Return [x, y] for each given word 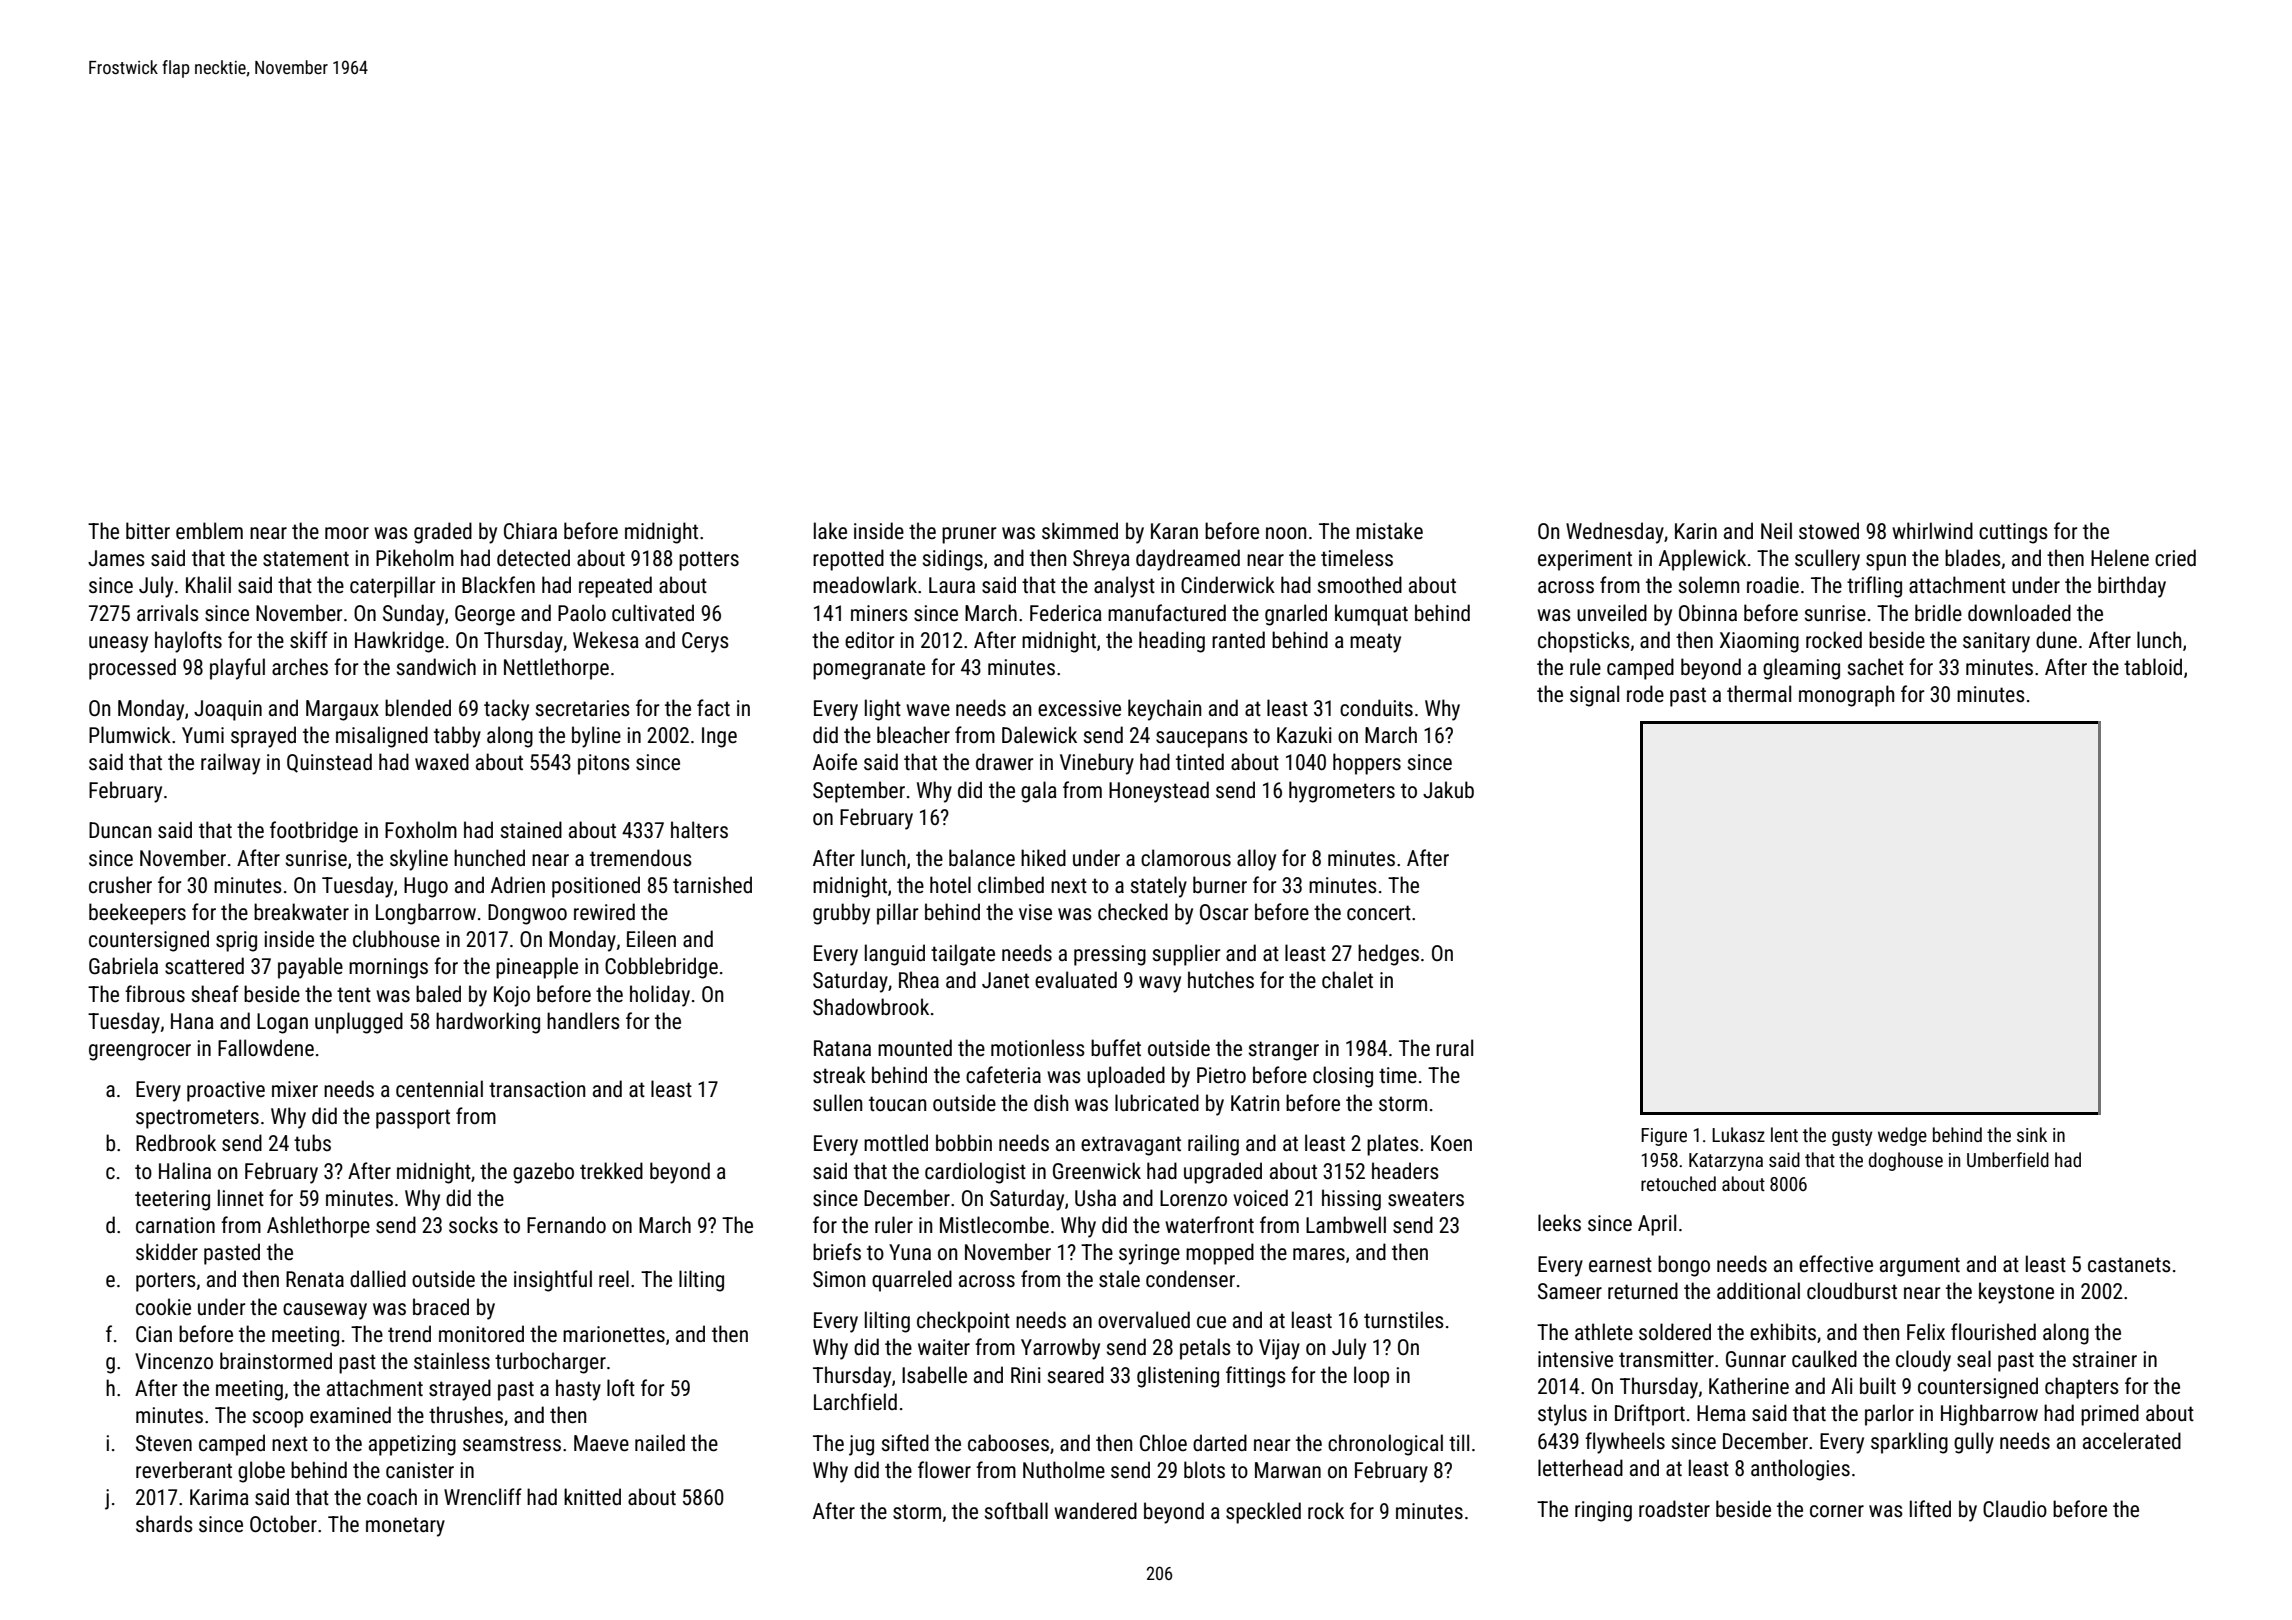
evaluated [1076, 980]
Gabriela [123, 966]
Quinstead [329, 763]
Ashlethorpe [318, 1227]
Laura [952, 585]
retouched [1678, 1183]
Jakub [1448, 789]
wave [928, 710]
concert [1379, 913]
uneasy [118, 644]
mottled [896, 1142]
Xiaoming [1759, 642]
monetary [405, 1527]
